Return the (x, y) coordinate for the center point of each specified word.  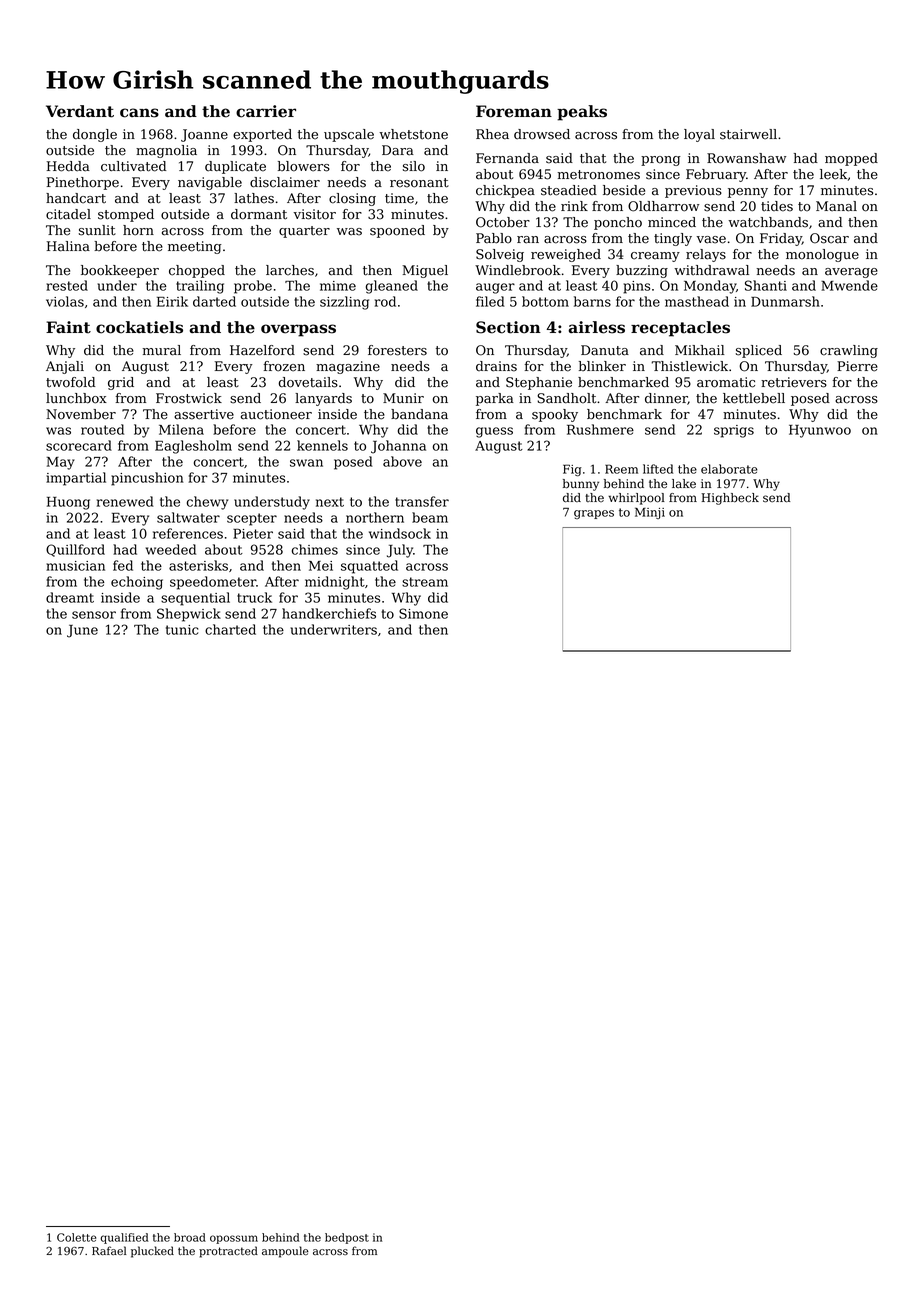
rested (67, 285)
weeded (171, 549)
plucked (152, 1252)
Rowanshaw (746, 158)
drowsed (542, 134)
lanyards (323, 399)
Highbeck (730, 499)
